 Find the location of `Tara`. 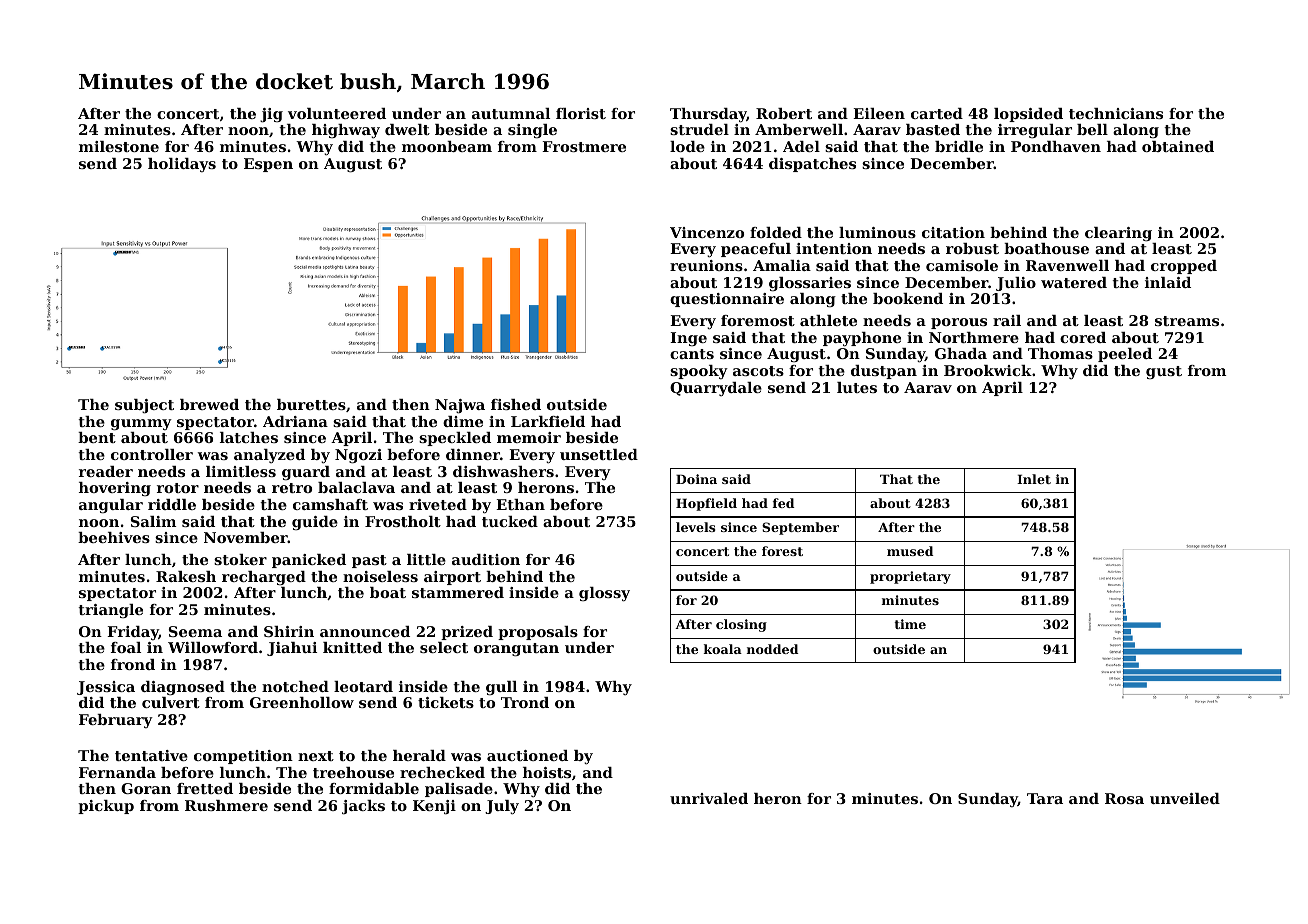

Tara is located at coordinates (1045, 798).
